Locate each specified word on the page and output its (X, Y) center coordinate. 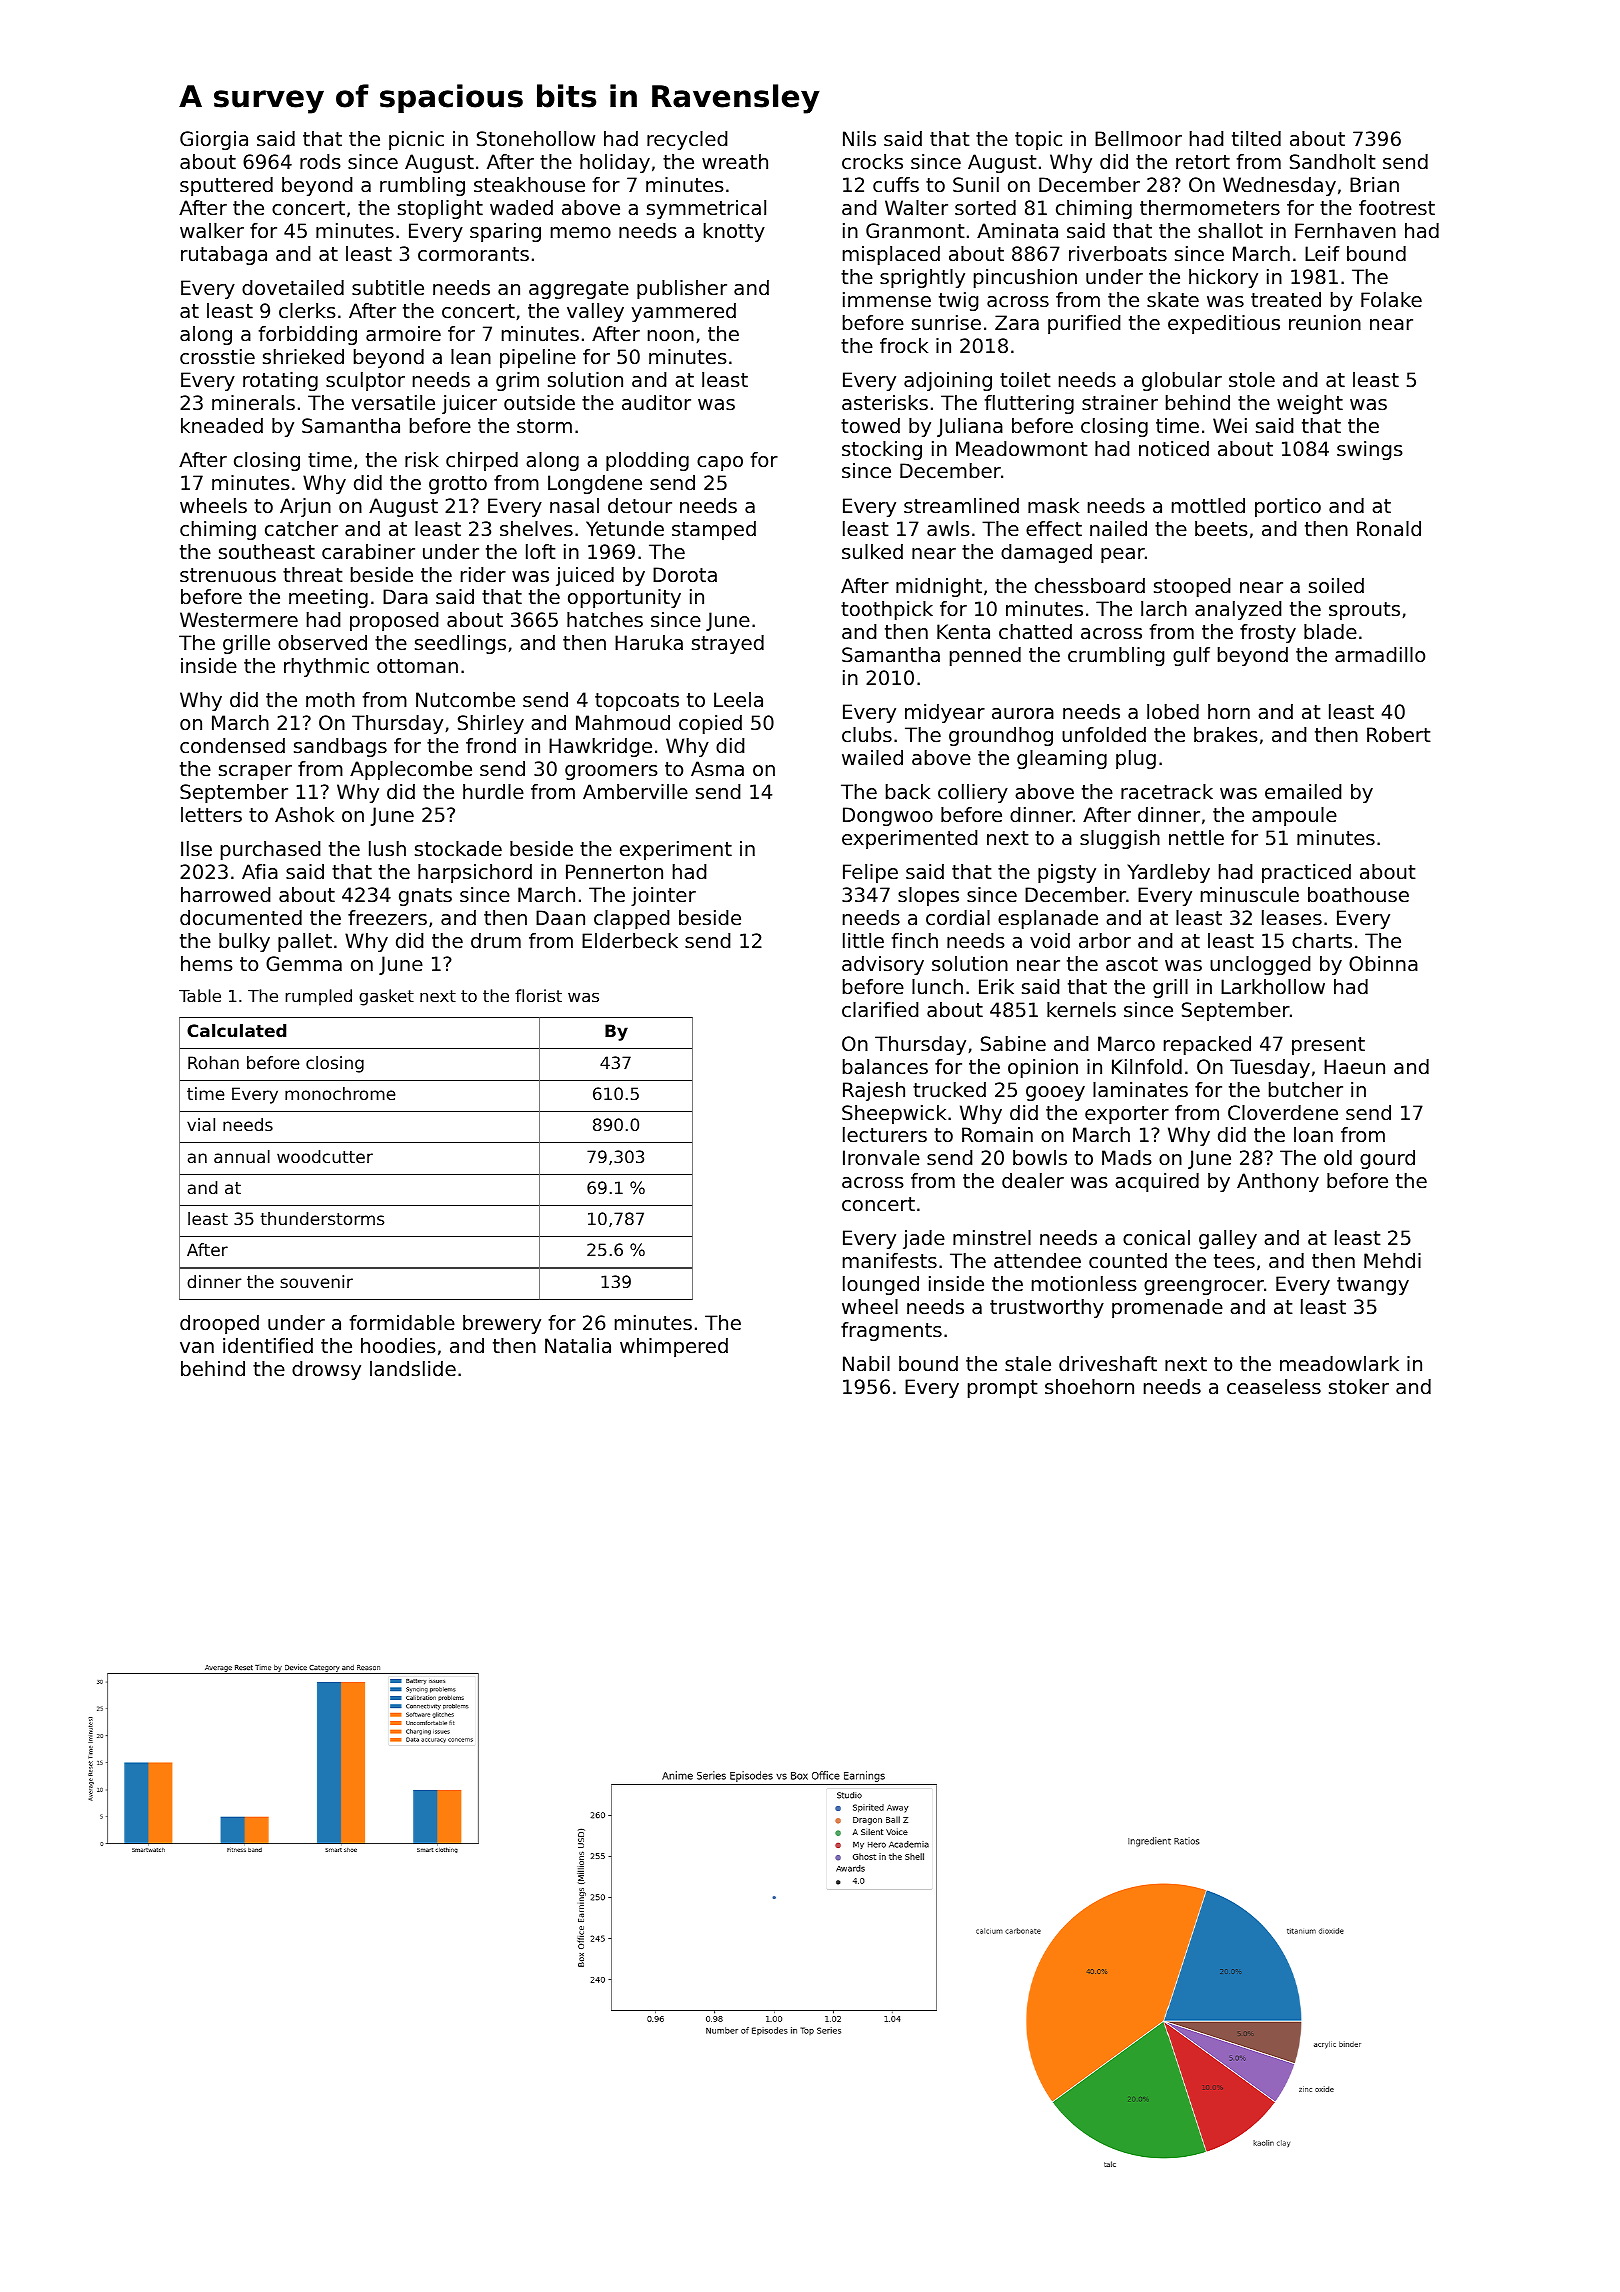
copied (710, 724)
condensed (232, 746)
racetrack (1167, 792)
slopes (928, 896)
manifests (890, 1260)
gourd (1387, 1159)
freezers (387, 918)
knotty (734, 232)
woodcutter (325, 1156)
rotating (280, 381)
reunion (1325, 323)
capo (720, 463)
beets (1221, 529)
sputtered (226, 186)
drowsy (326, 1370)
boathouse (1358, 895)
